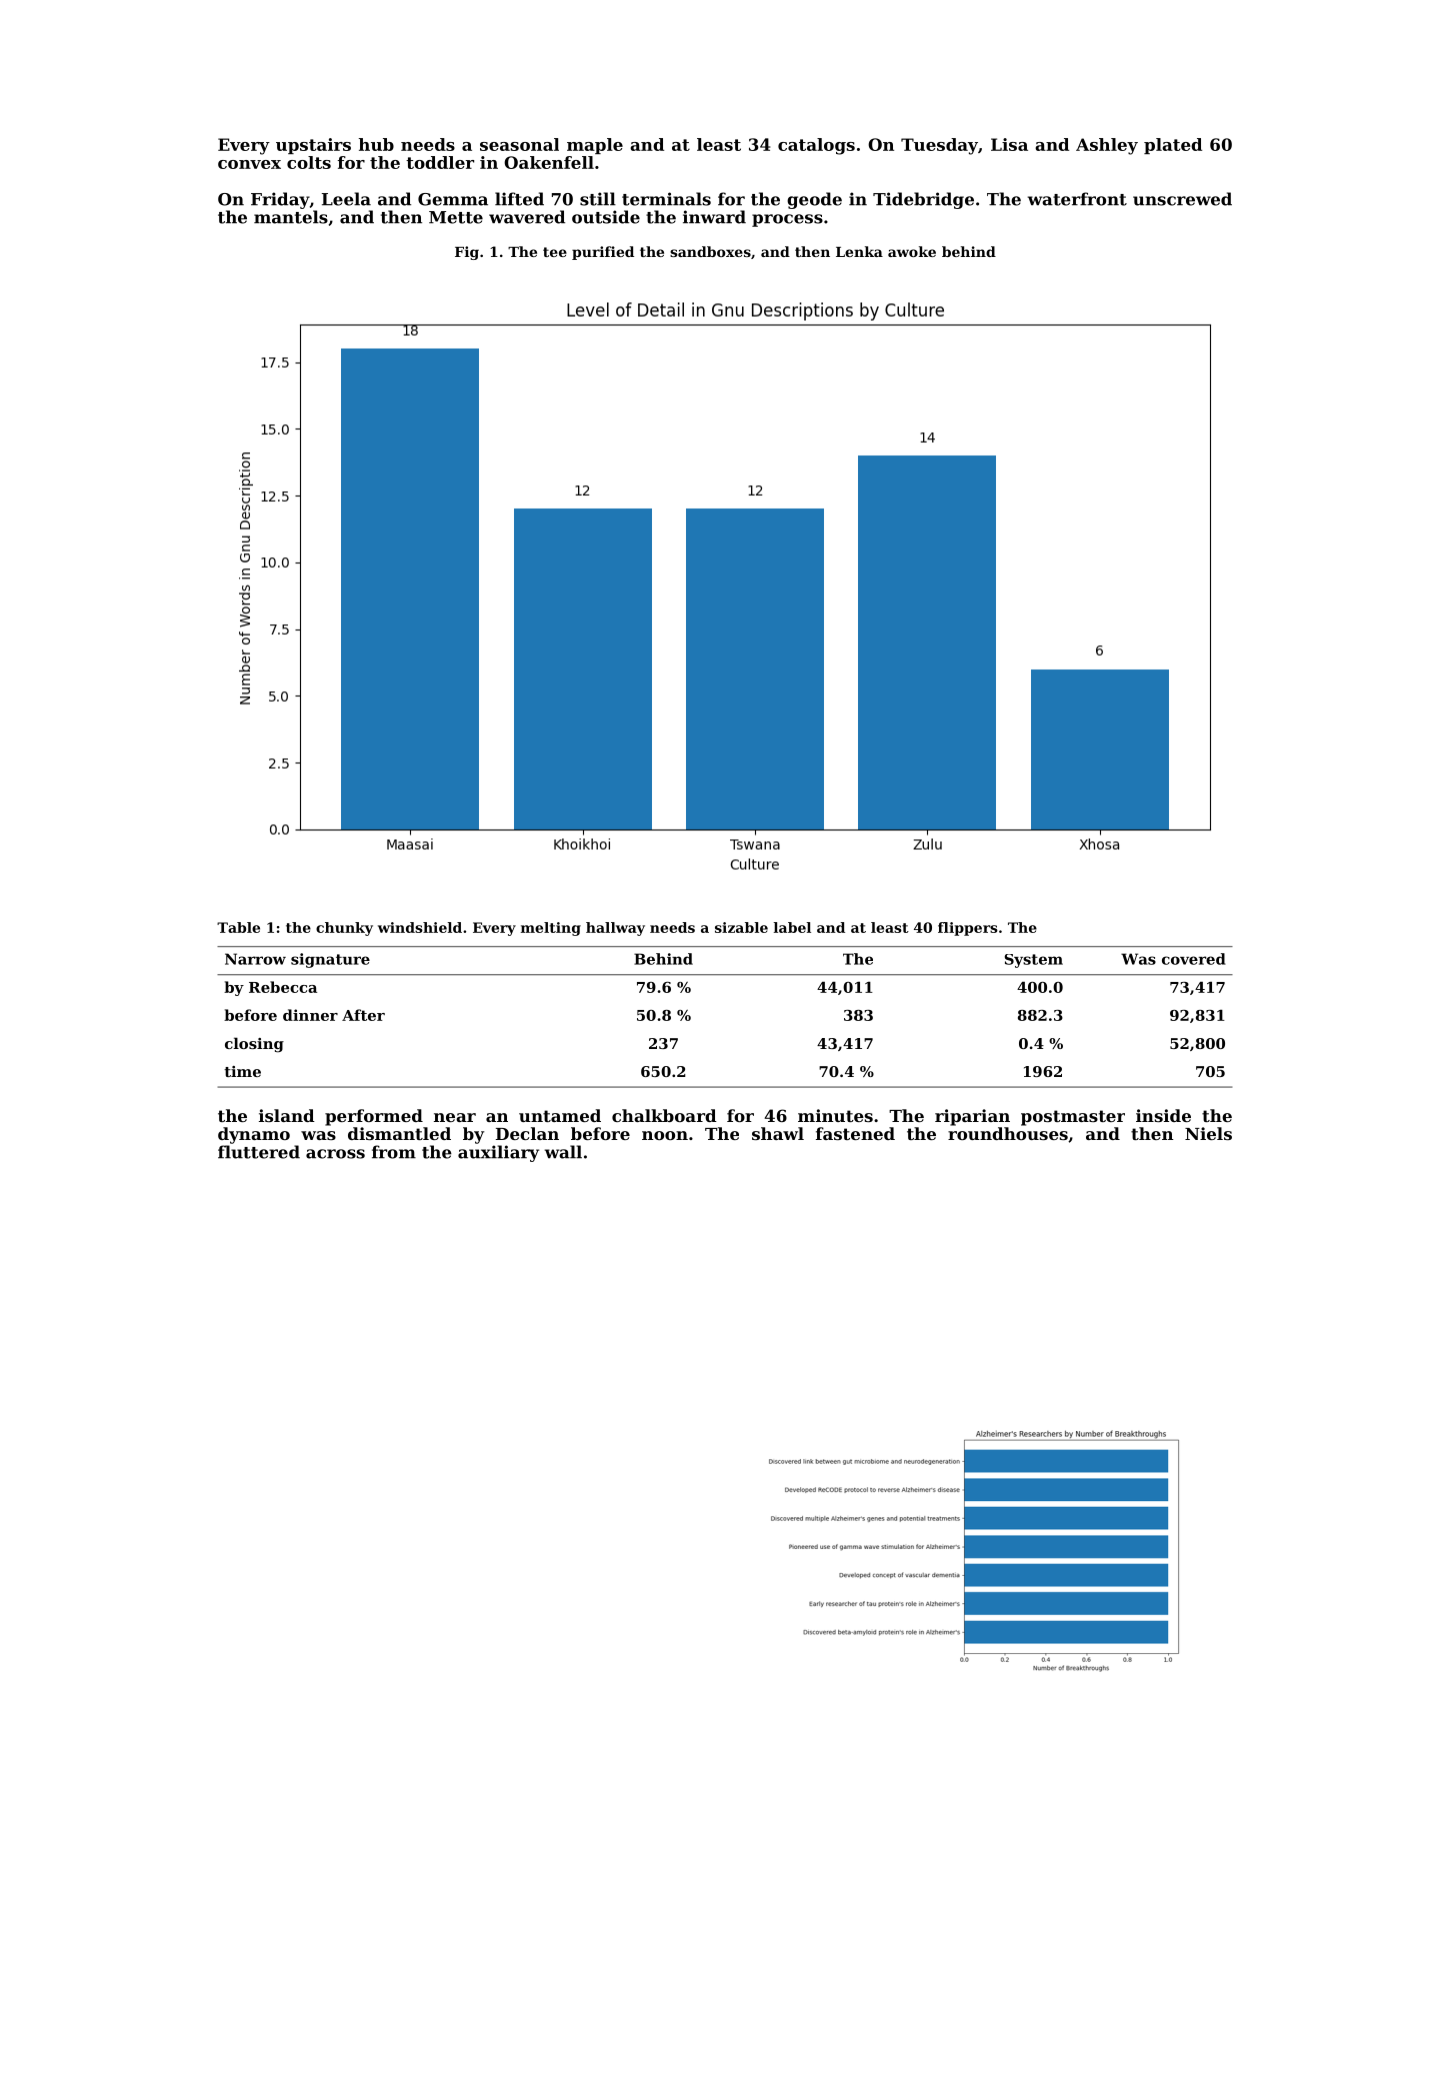 The image size is (1450, 2100). Describe the element at coordinates (420, 927) in the screenshot. I see `windshield` at that location.
